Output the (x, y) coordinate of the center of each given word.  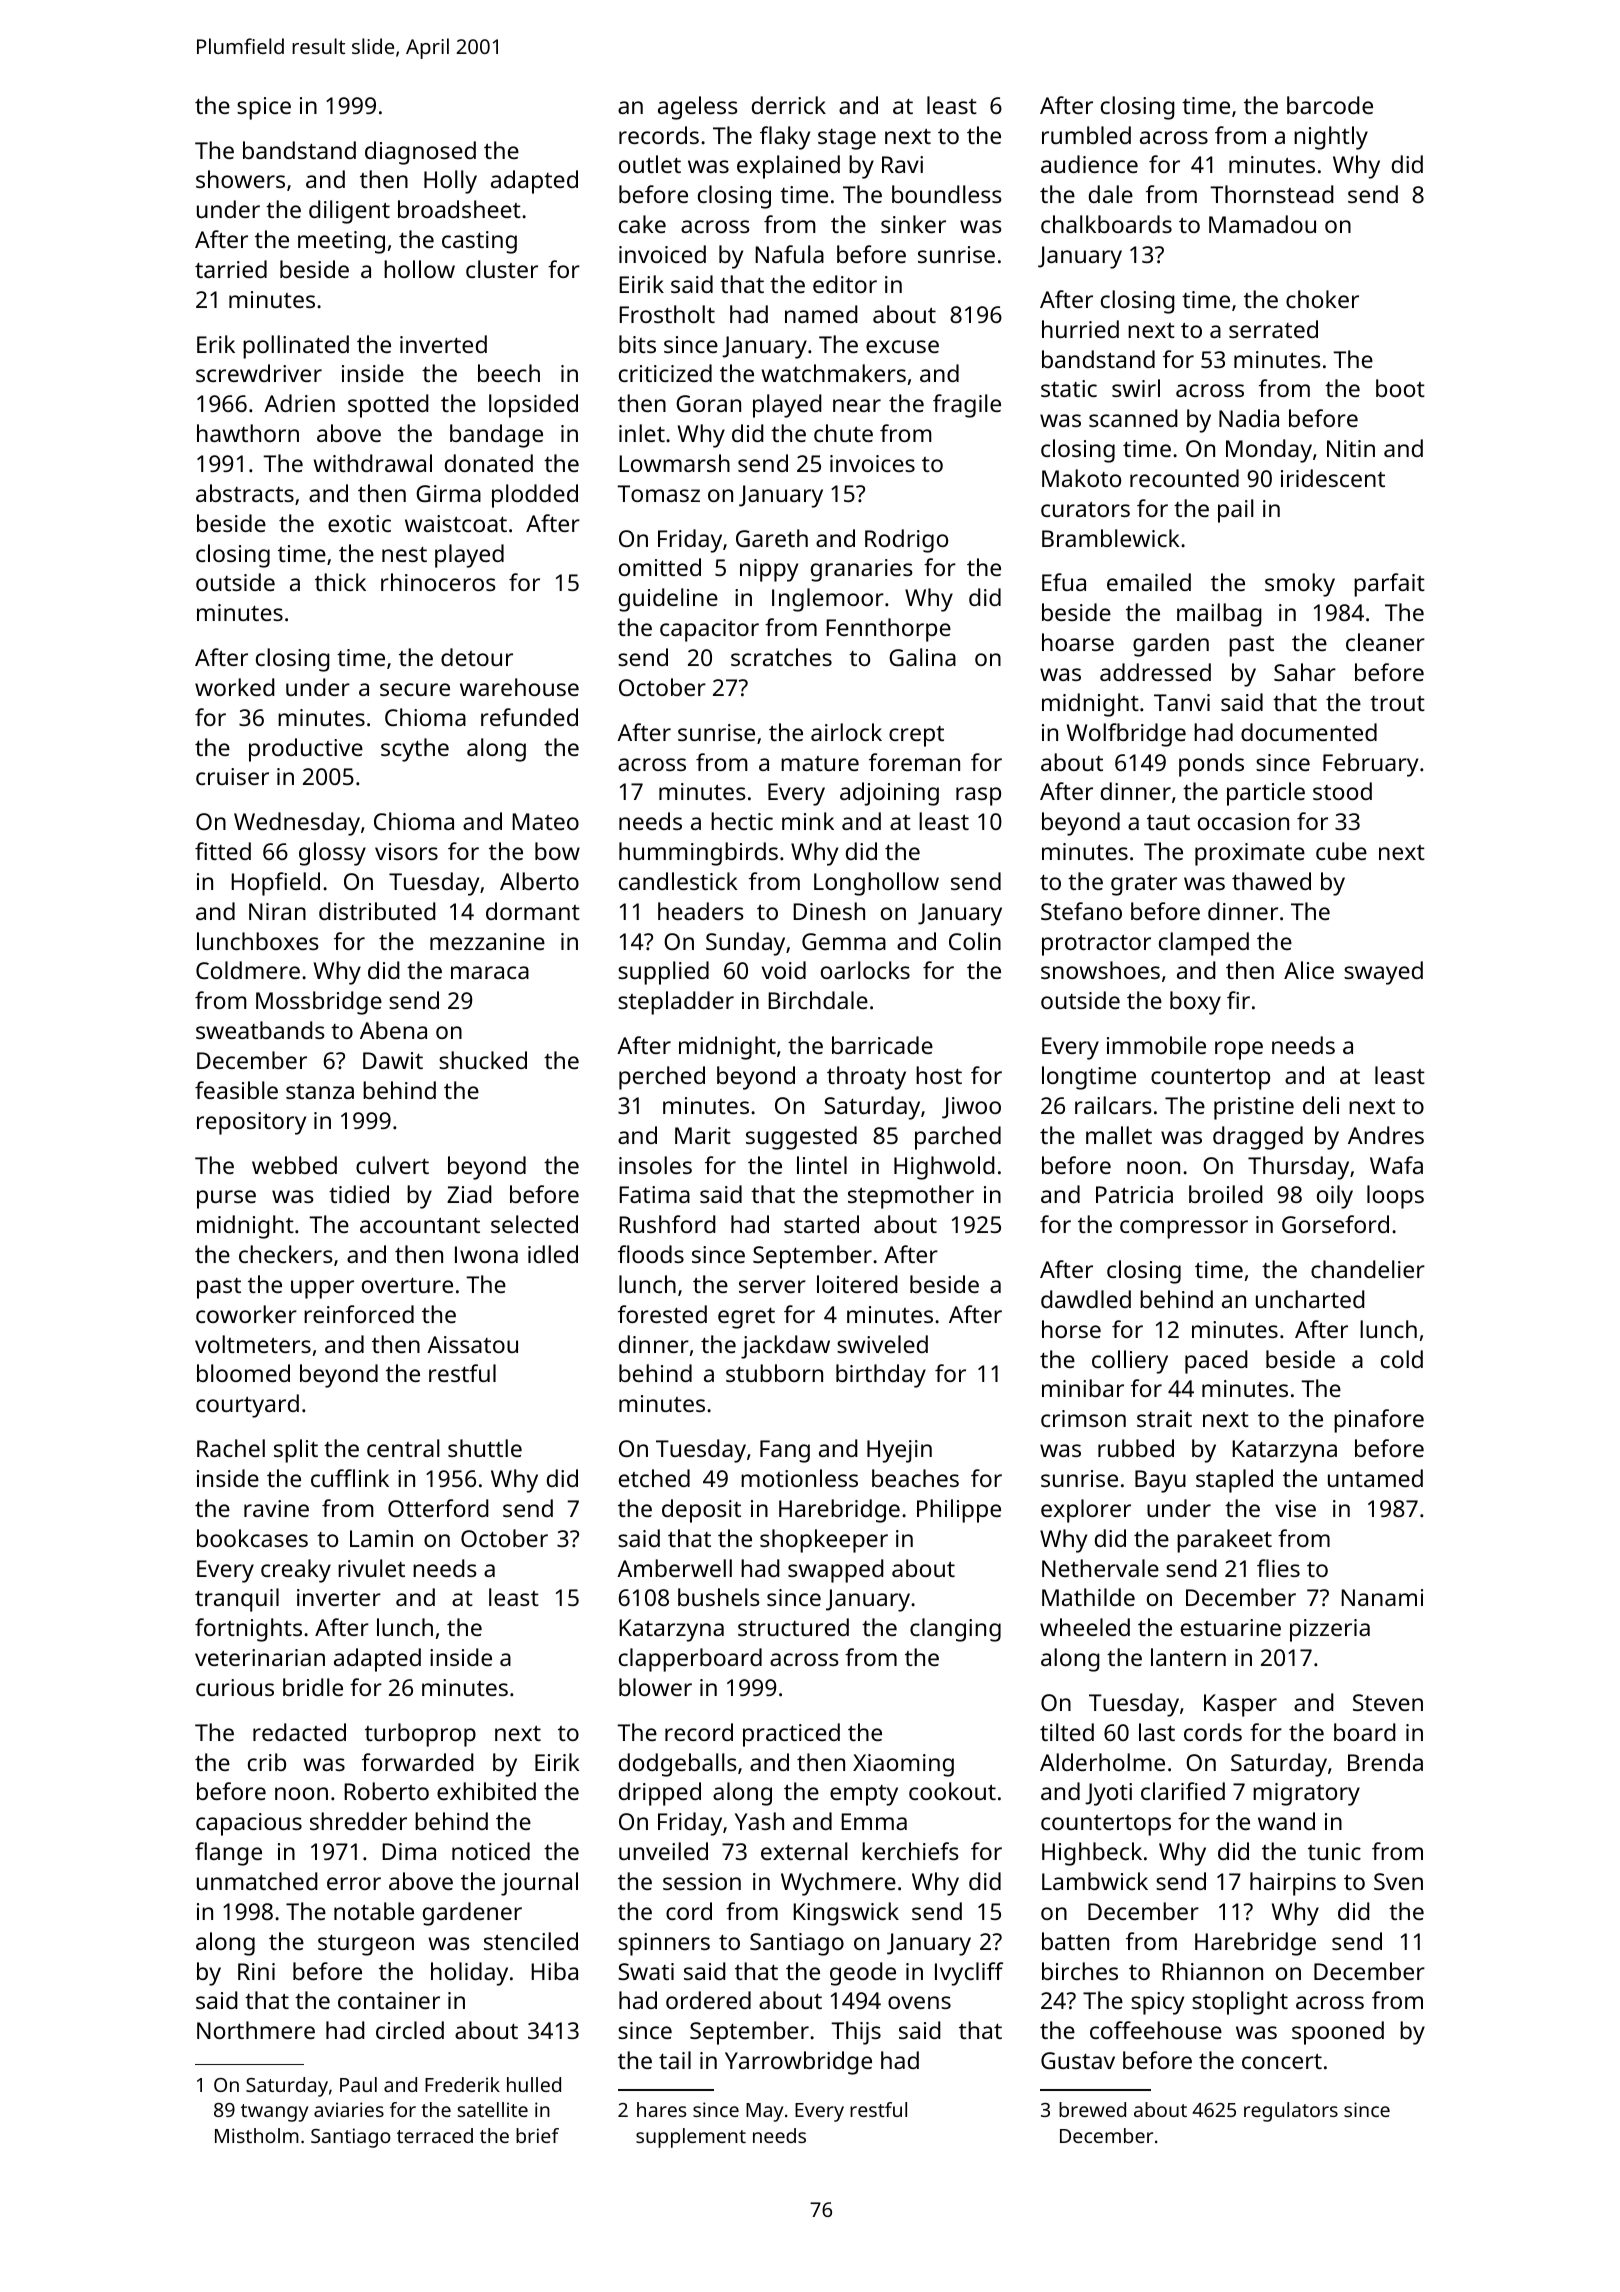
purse (226, 1199)
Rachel (231, 1448)
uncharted (1310, 1299)
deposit (701, 1511)
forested (662, 1314)
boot (1400, 388)
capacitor (709, 630)
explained (788, 167)
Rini (256, 1971)
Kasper (1240, 1705)
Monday (1269, 451)
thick (340, 582)
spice (264, 108)
